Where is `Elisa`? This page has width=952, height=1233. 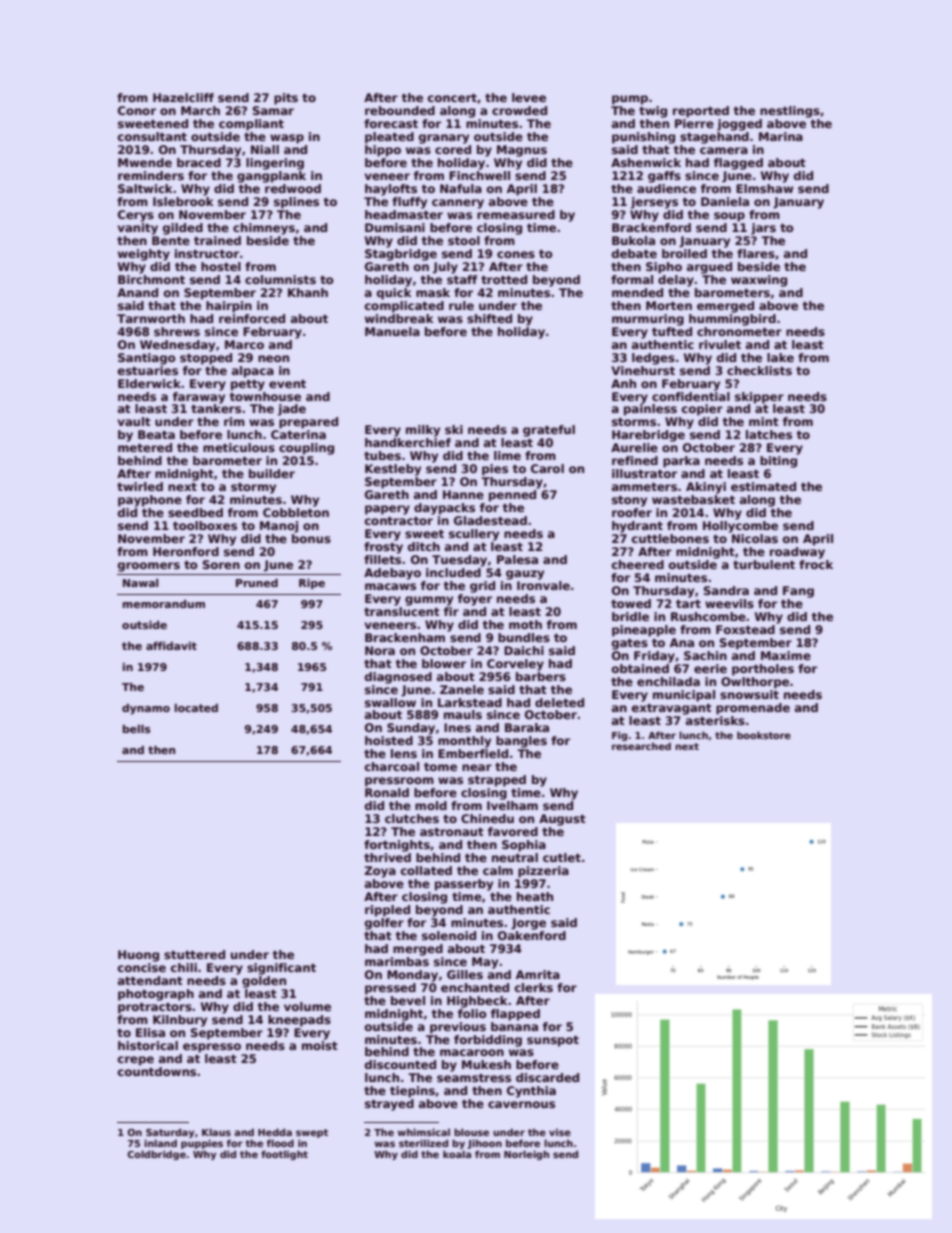 Elisa is located at coordinates (150, 1032).
